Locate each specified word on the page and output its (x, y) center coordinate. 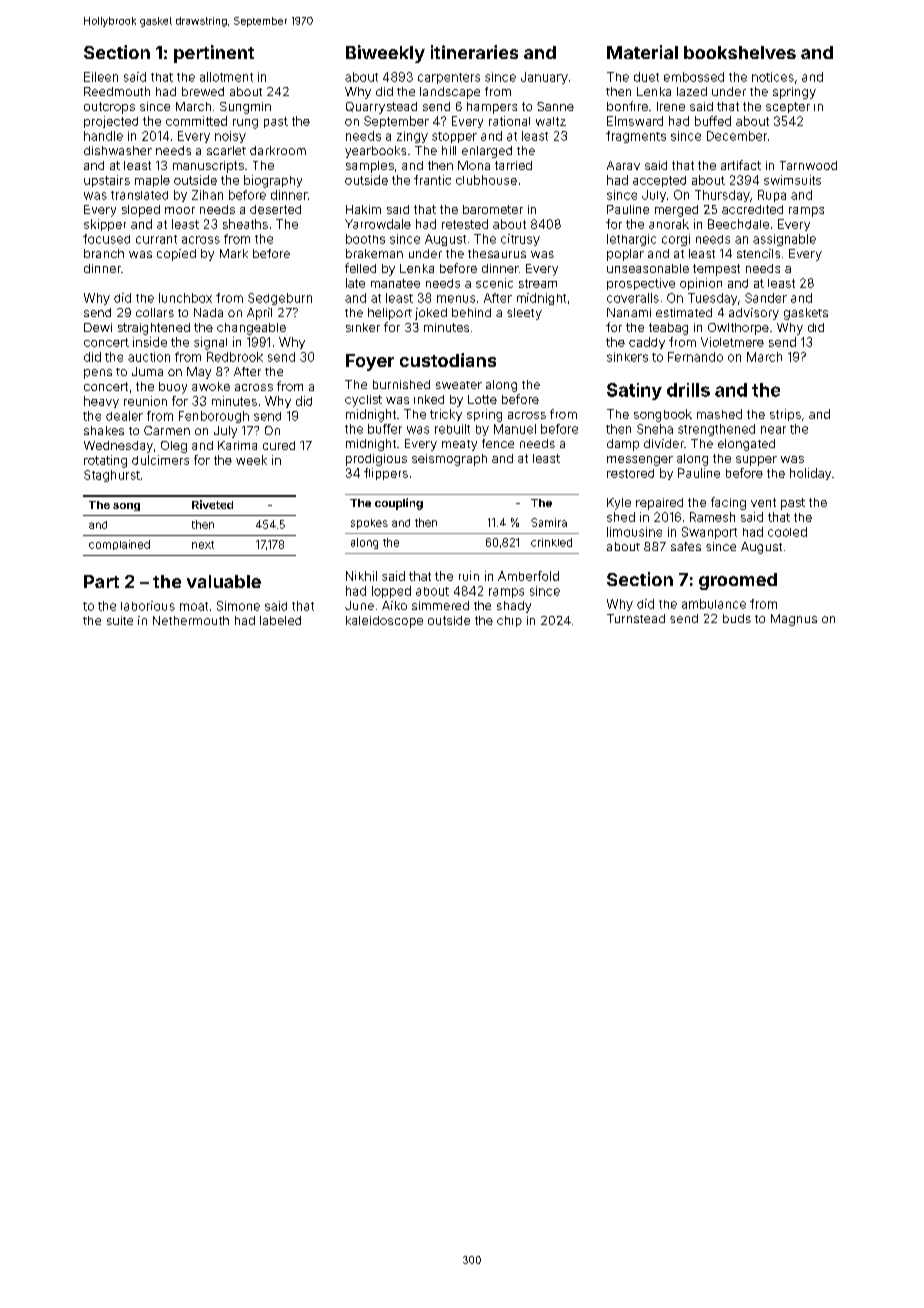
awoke (211, 386)
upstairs (107, 181)
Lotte (482, 399)
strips (785, 415)
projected (111, 122)
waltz (551, 121)
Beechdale (738, 224)
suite (120, 620)
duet (646, 77)
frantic (432, 180)
